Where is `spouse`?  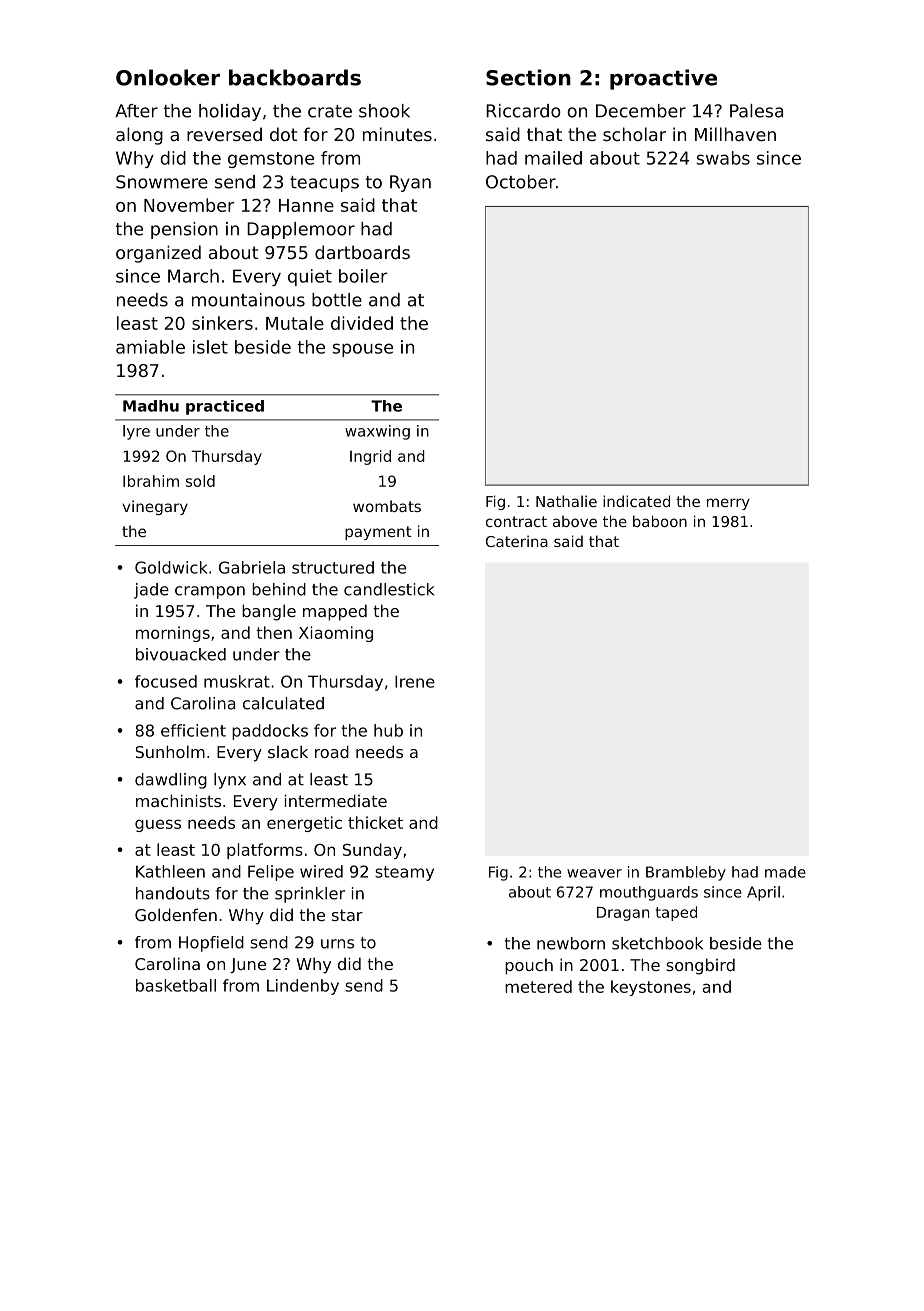 spouse is located at coordinates (362, 350).
